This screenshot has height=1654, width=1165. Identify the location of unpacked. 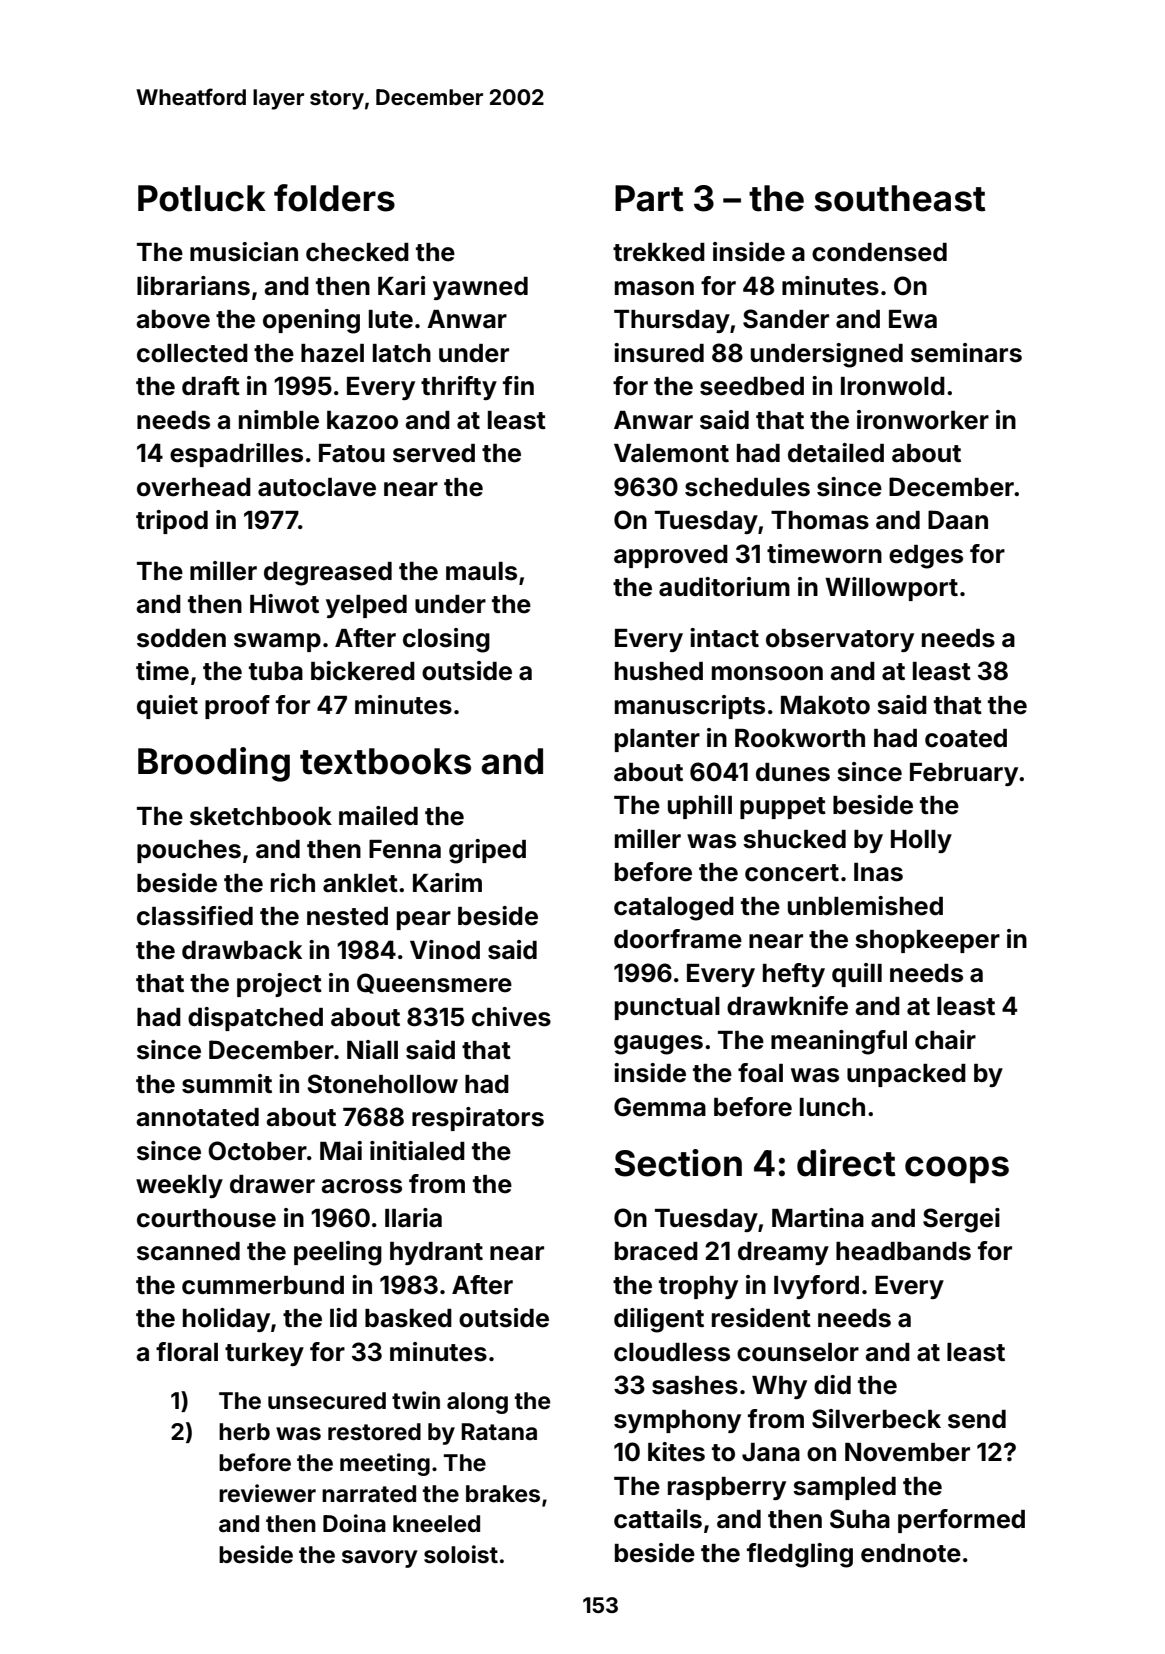
(906, 1075).
